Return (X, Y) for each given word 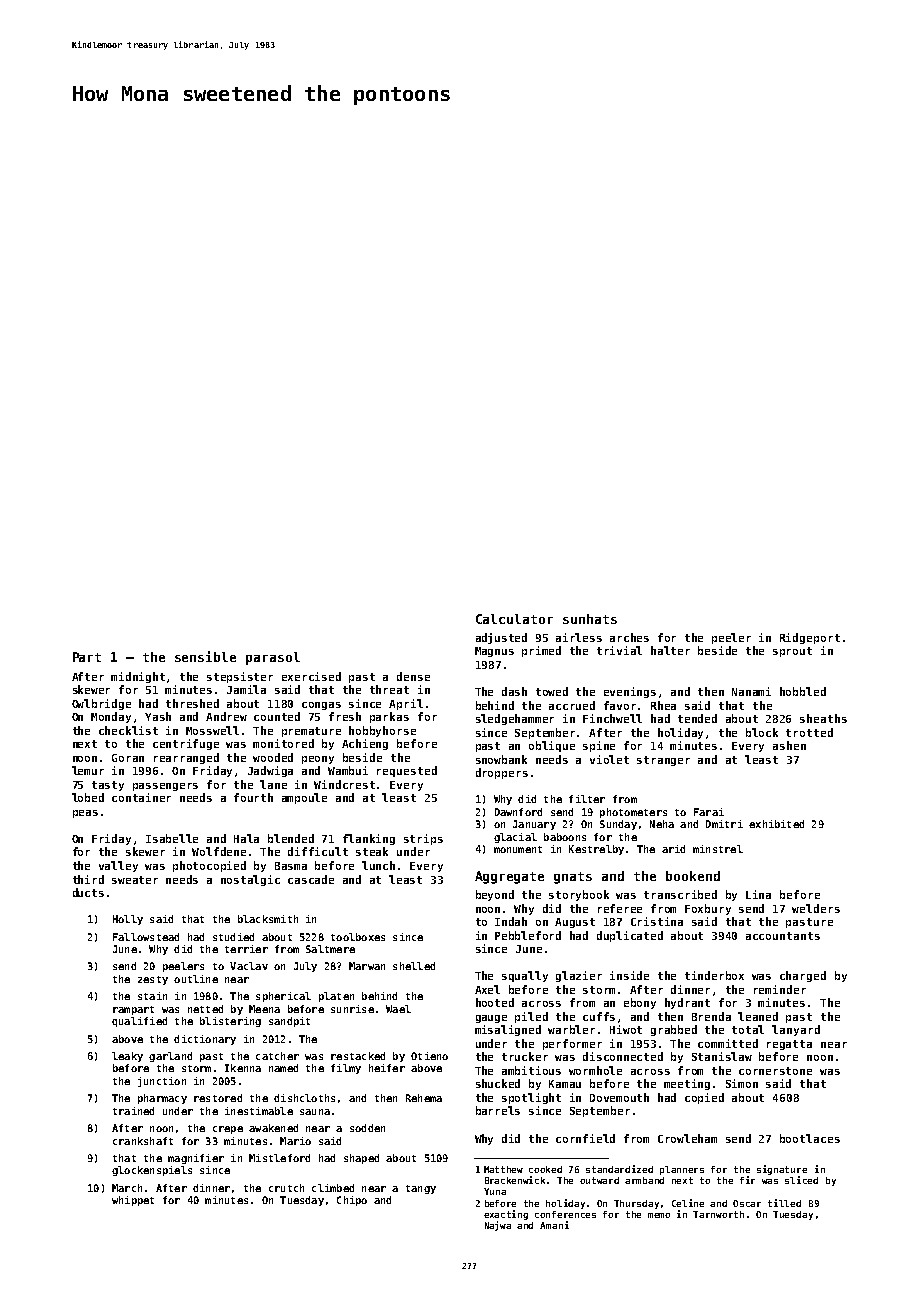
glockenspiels (152, 1171)
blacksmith (268, 919)
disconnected (623, 1056)
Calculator (514, 619)
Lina (758, 894)
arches (629, 637)
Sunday (618, 825)
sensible (205, 656)
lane (273, 784)
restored (218, 1098)
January (534, 825)
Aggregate (509, 877)
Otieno (429, 1056)
